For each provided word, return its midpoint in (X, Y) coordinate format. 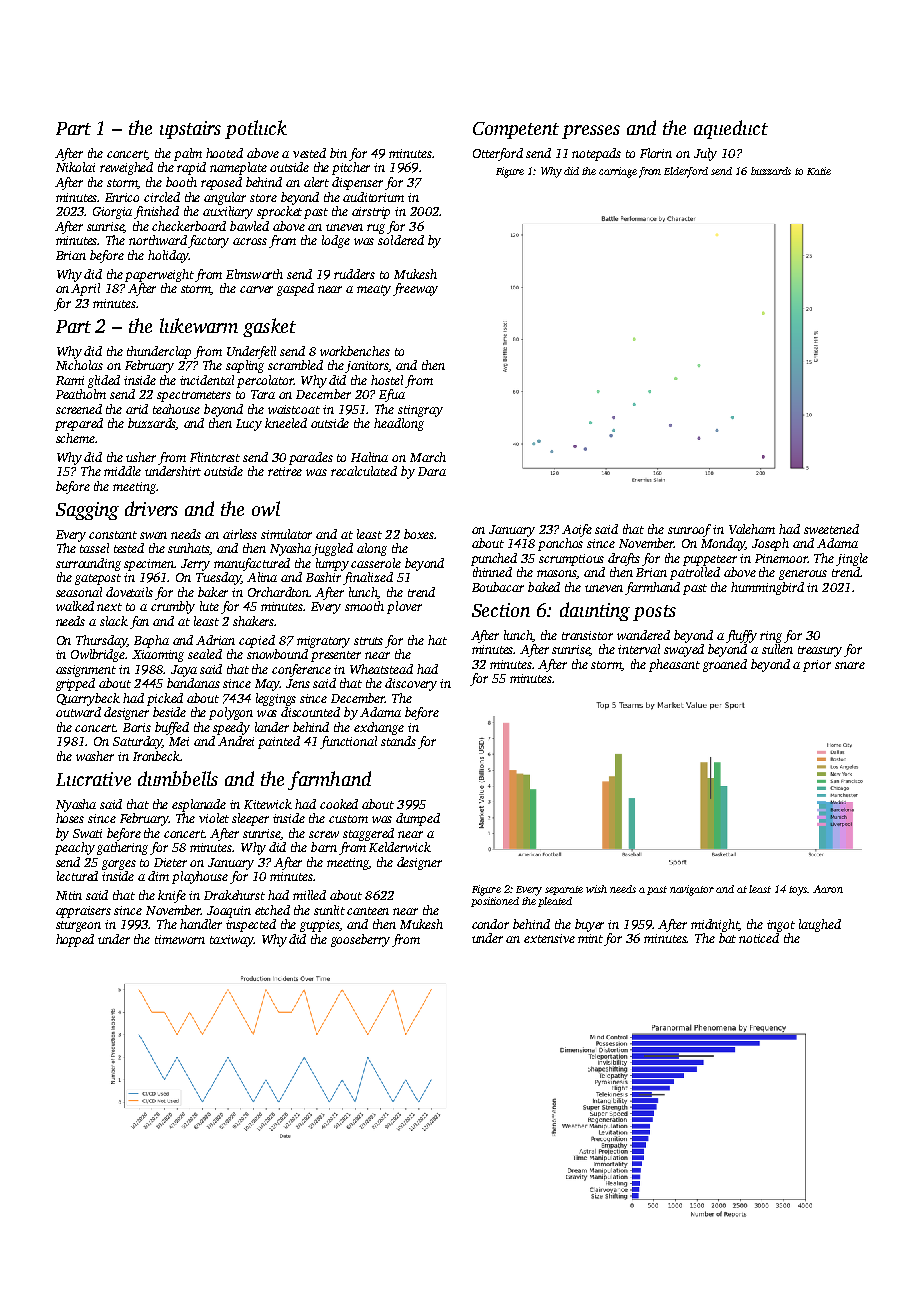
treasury (820, 651)
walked (75, 606)
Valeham (752, 529)
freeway (415, 289)
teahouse (176, 409)
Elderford (686, 172)
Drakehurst (234, 895)
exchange (379, 728)
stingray (420, 411)
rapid (191, 168)
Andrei (236, 741)
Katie (819, 171)
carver (256, 289)
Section (501, 610)
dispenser (357, 183)
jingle (852, 559)
